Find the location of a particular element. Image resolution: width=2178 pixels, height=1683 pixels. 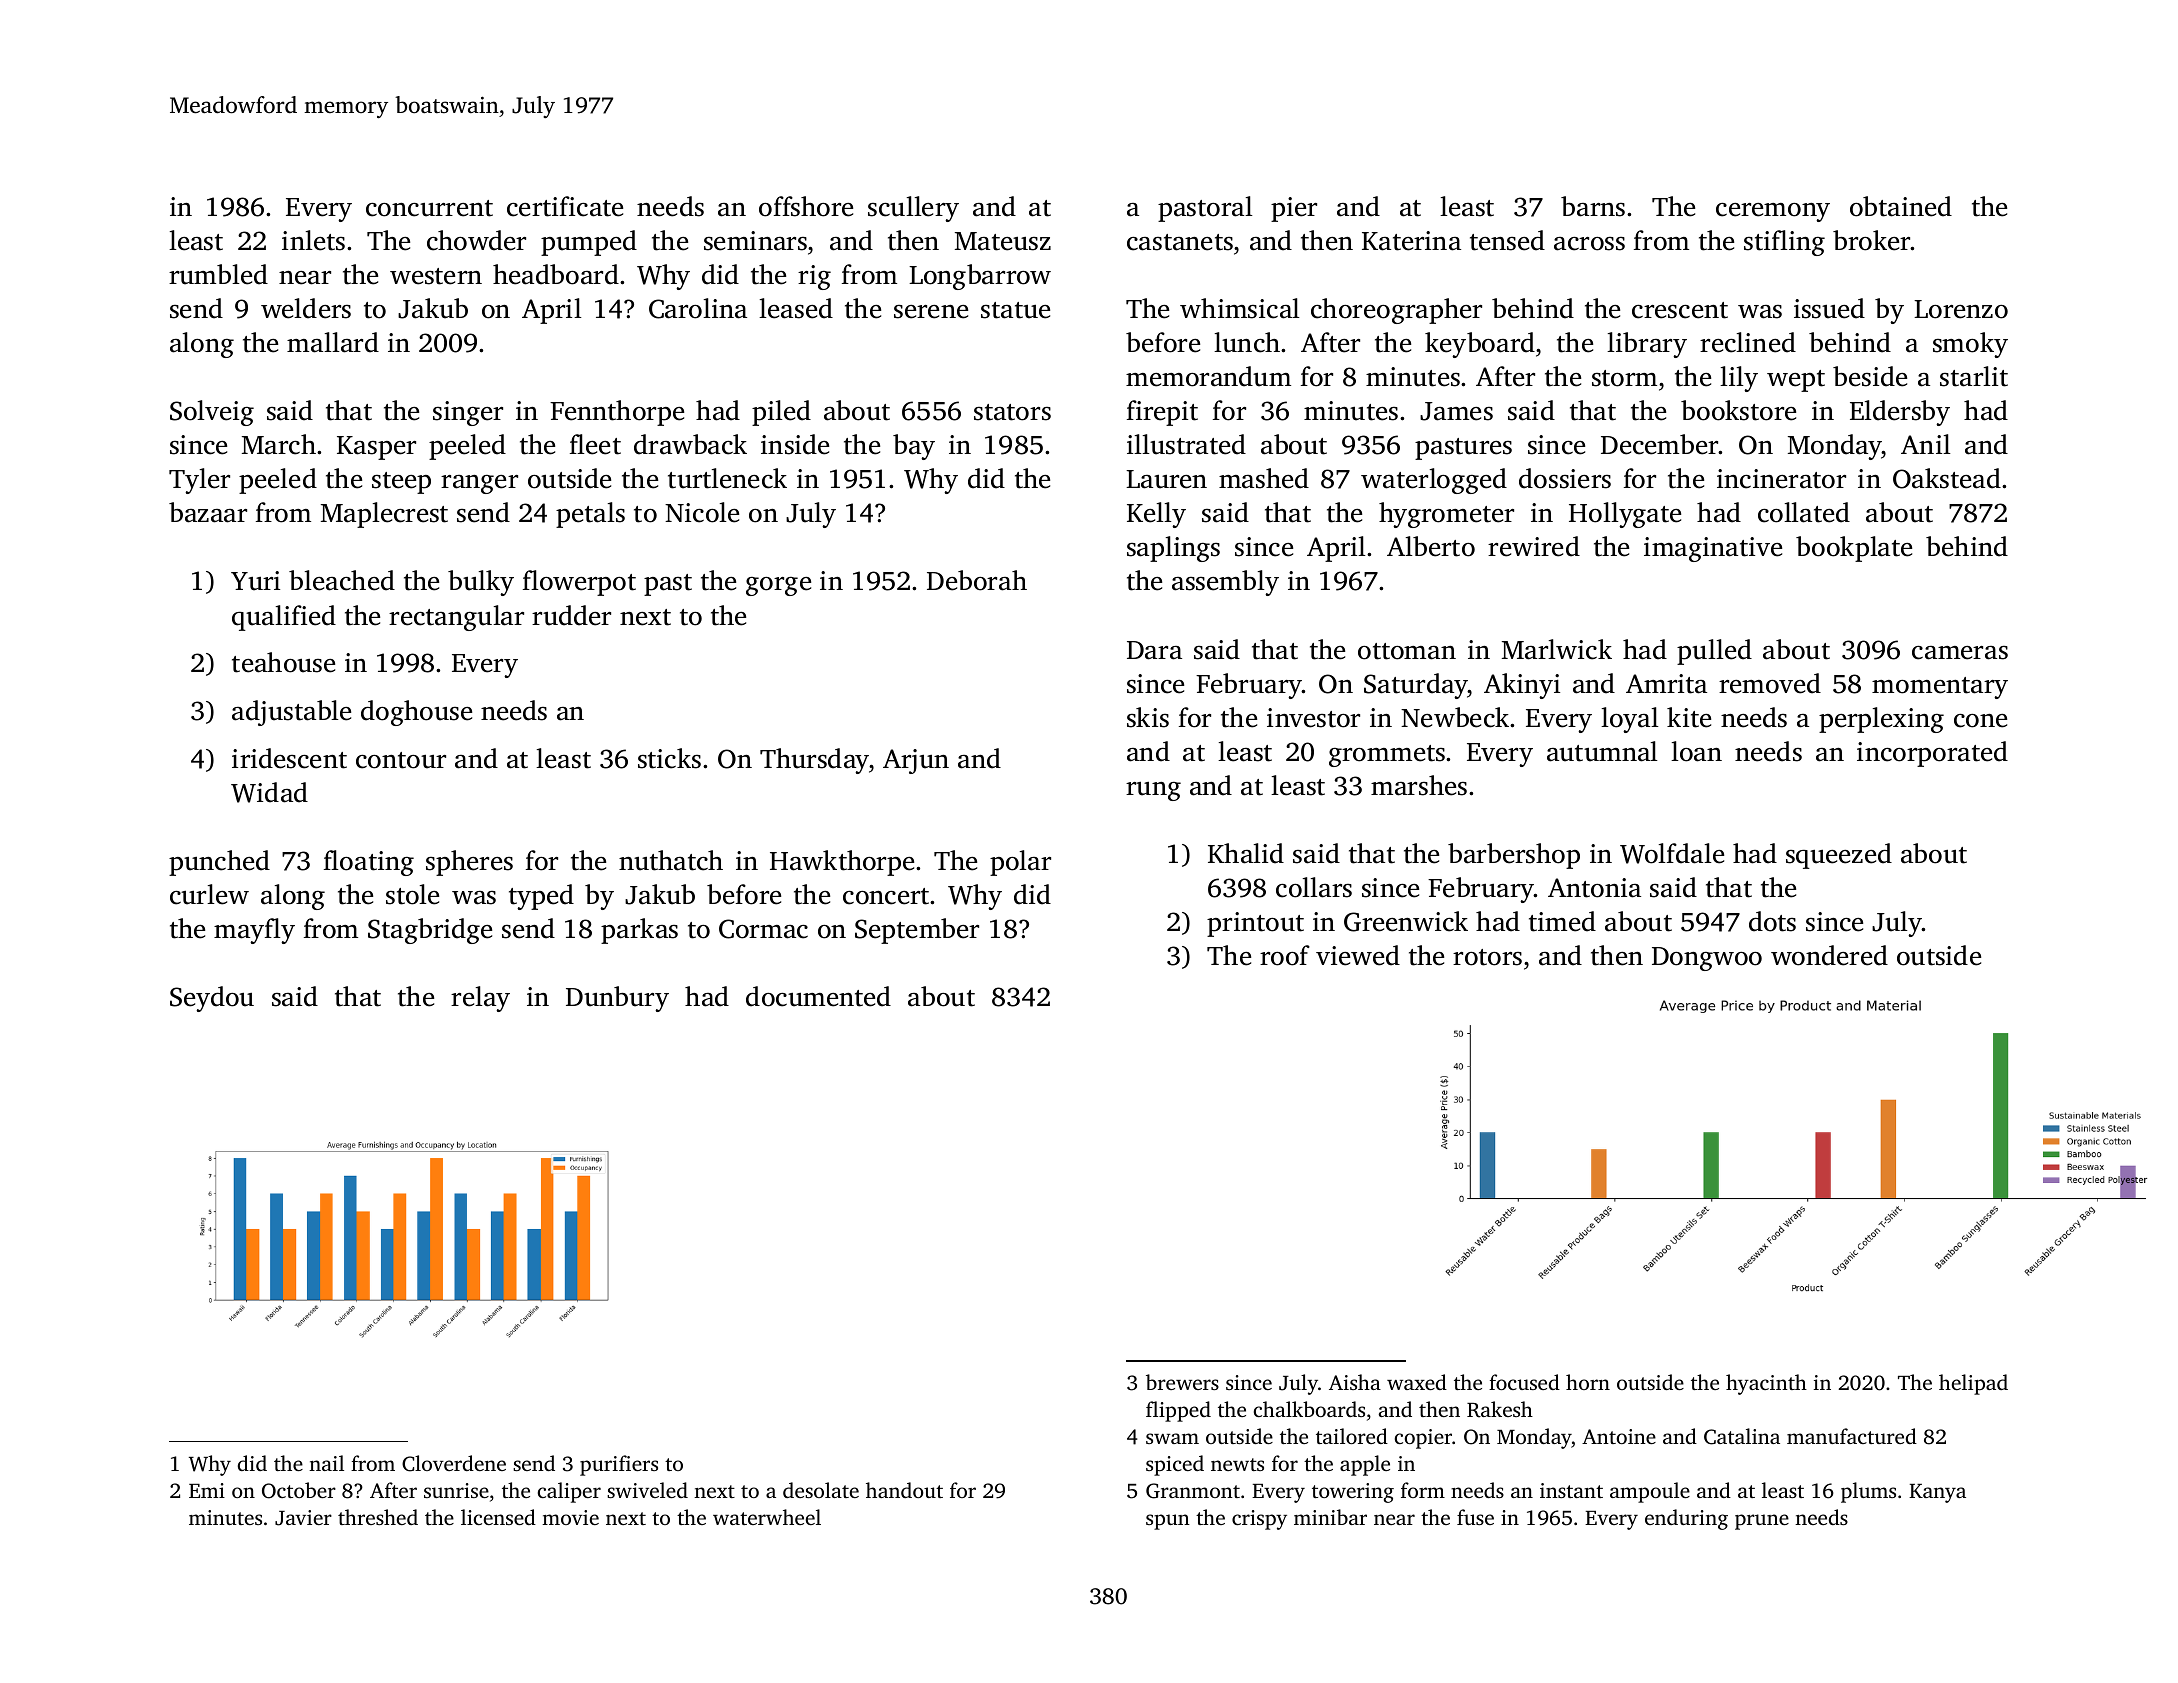

obtained is located at coordinates (1901, 206).
